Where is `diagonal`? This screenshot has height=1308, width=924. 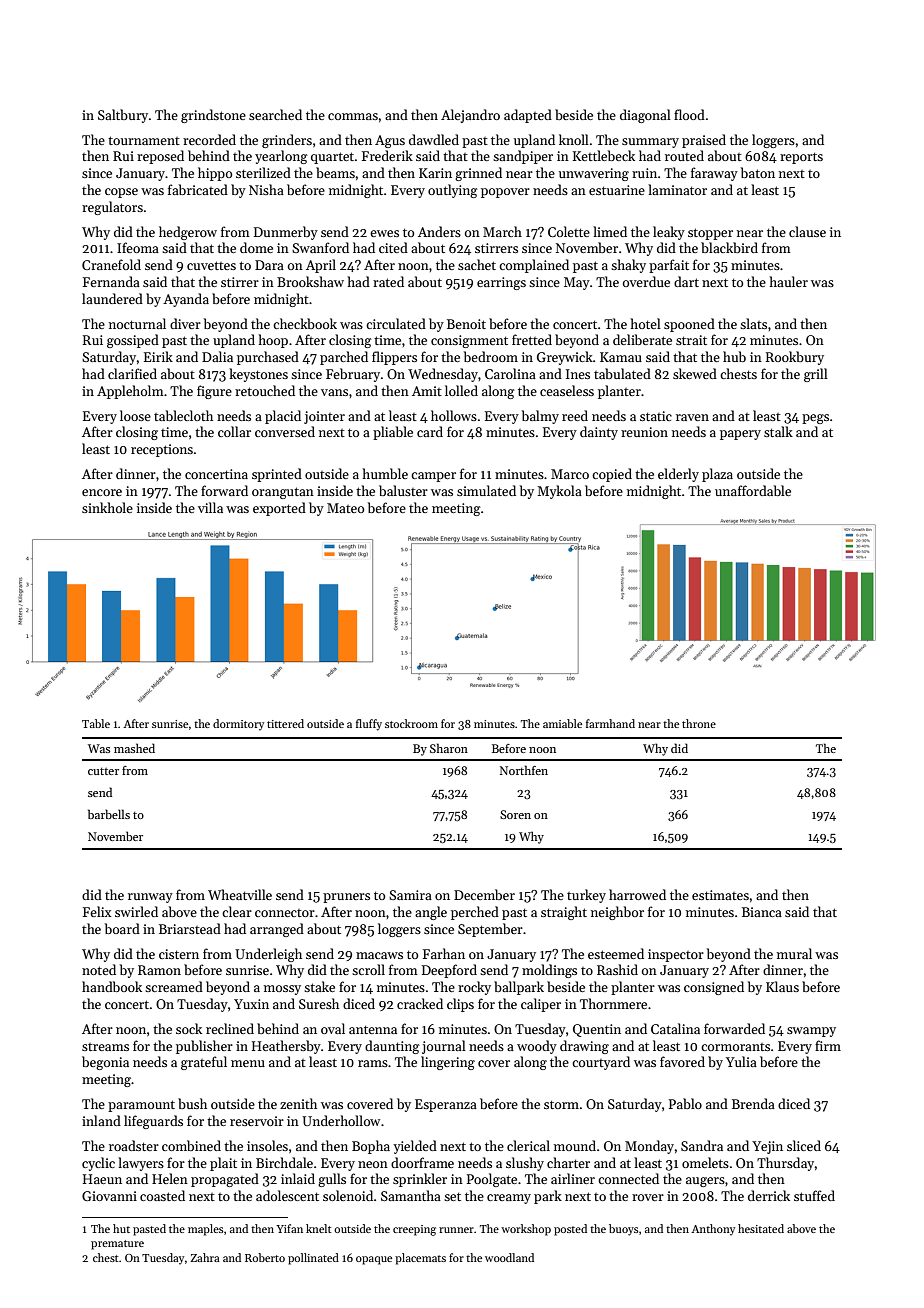
diagonal is located at coordinates (645, 116).
